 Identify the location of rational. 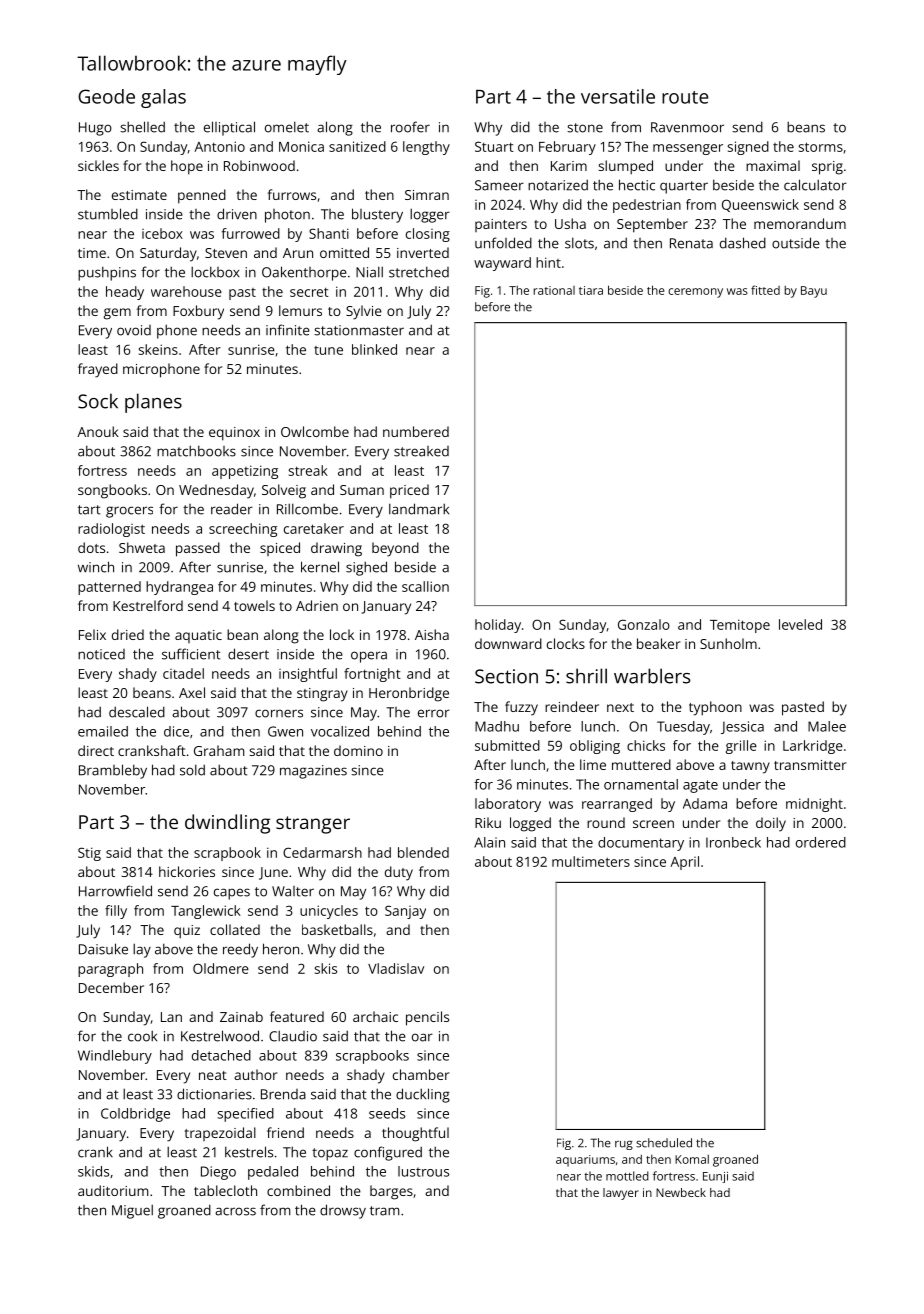
(554, 290).
